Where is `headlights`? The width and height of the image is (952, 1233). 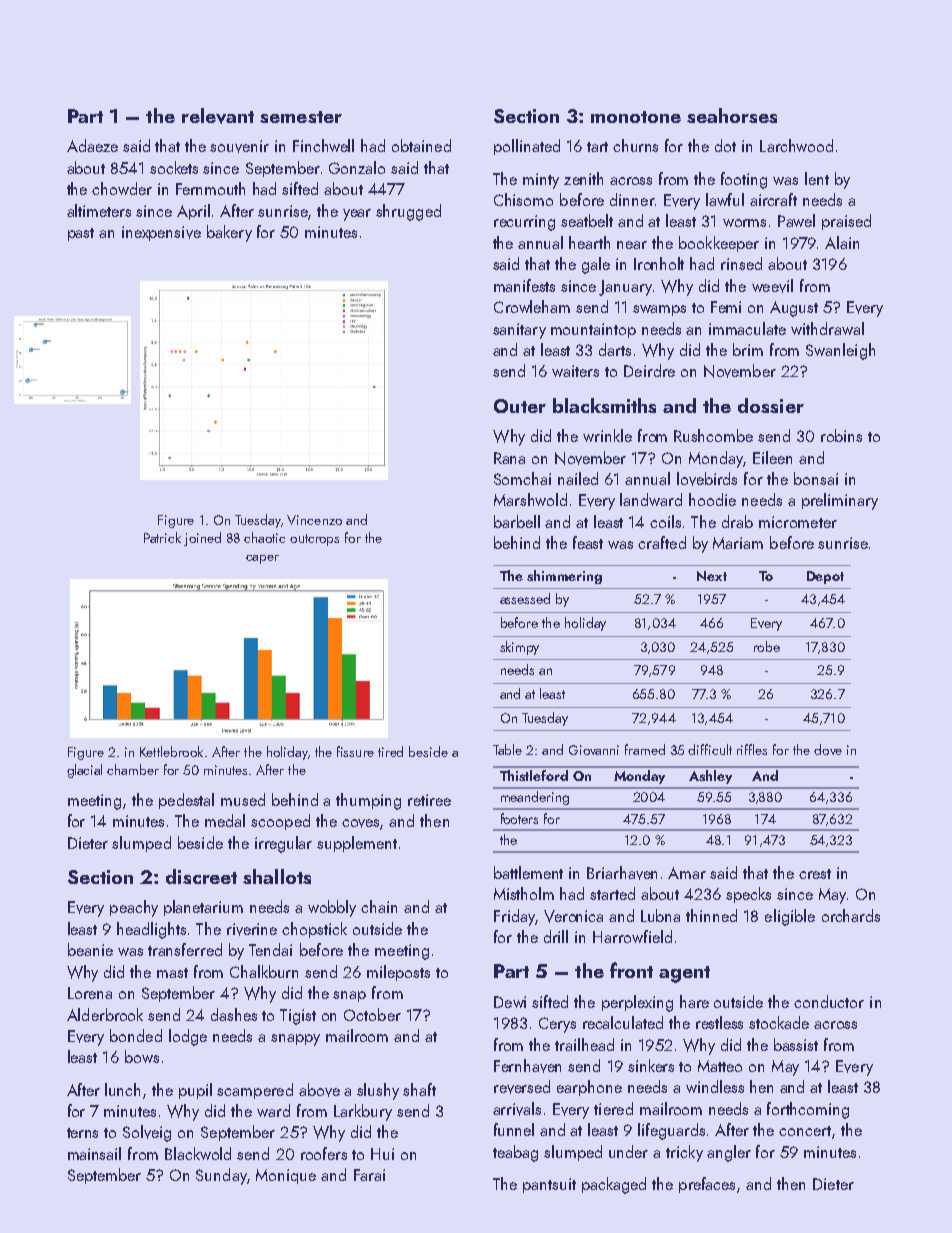 headlights is located at coordinates (151, 930).
